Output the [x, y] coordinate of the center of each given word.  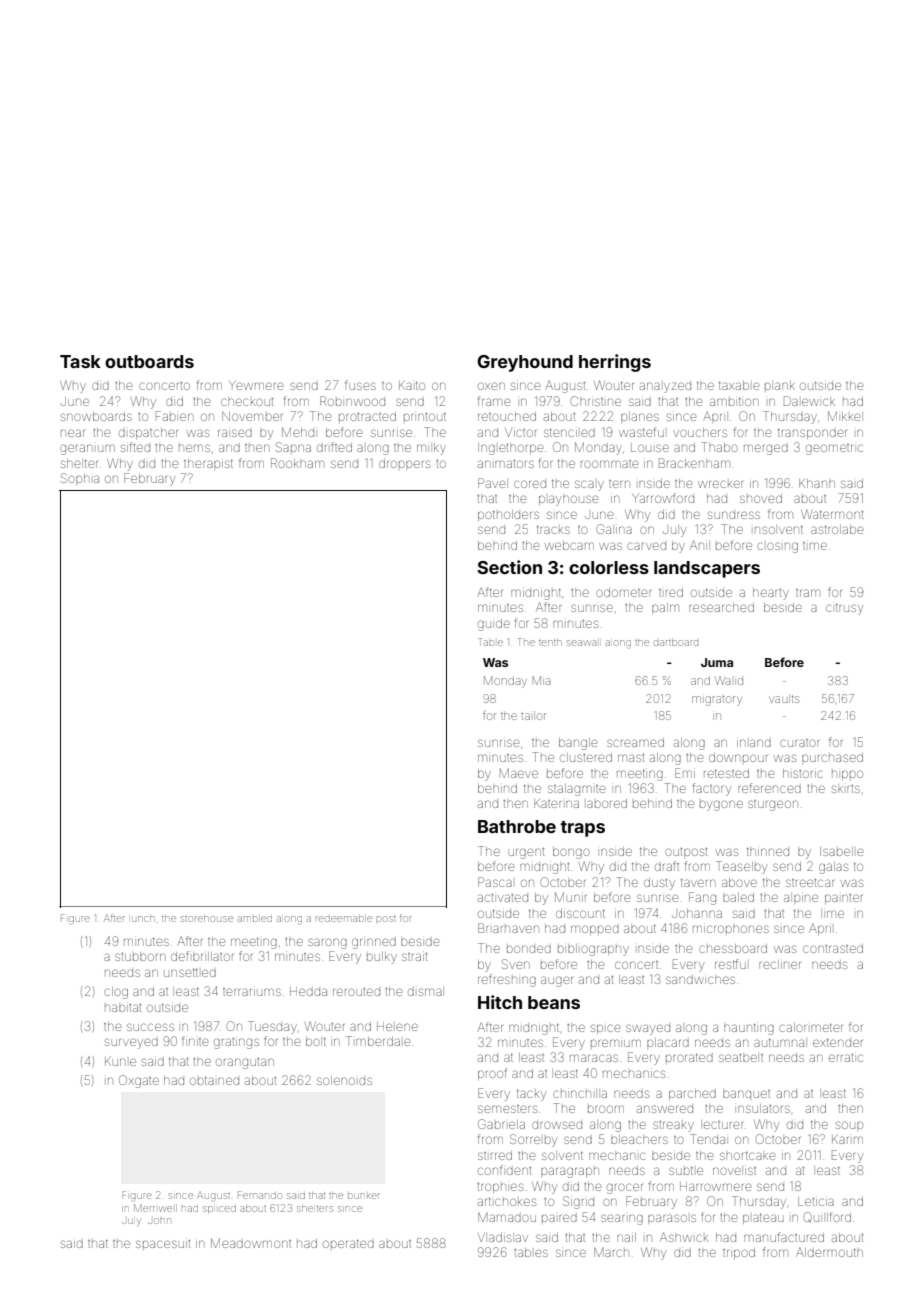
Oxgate [139, 1081]
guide [494, 625]
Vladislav [503, 1237]
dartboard [676, 642]
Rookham [297, 463]
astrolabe [837, 529]
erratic [846, 1058]
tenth [550, 642]
